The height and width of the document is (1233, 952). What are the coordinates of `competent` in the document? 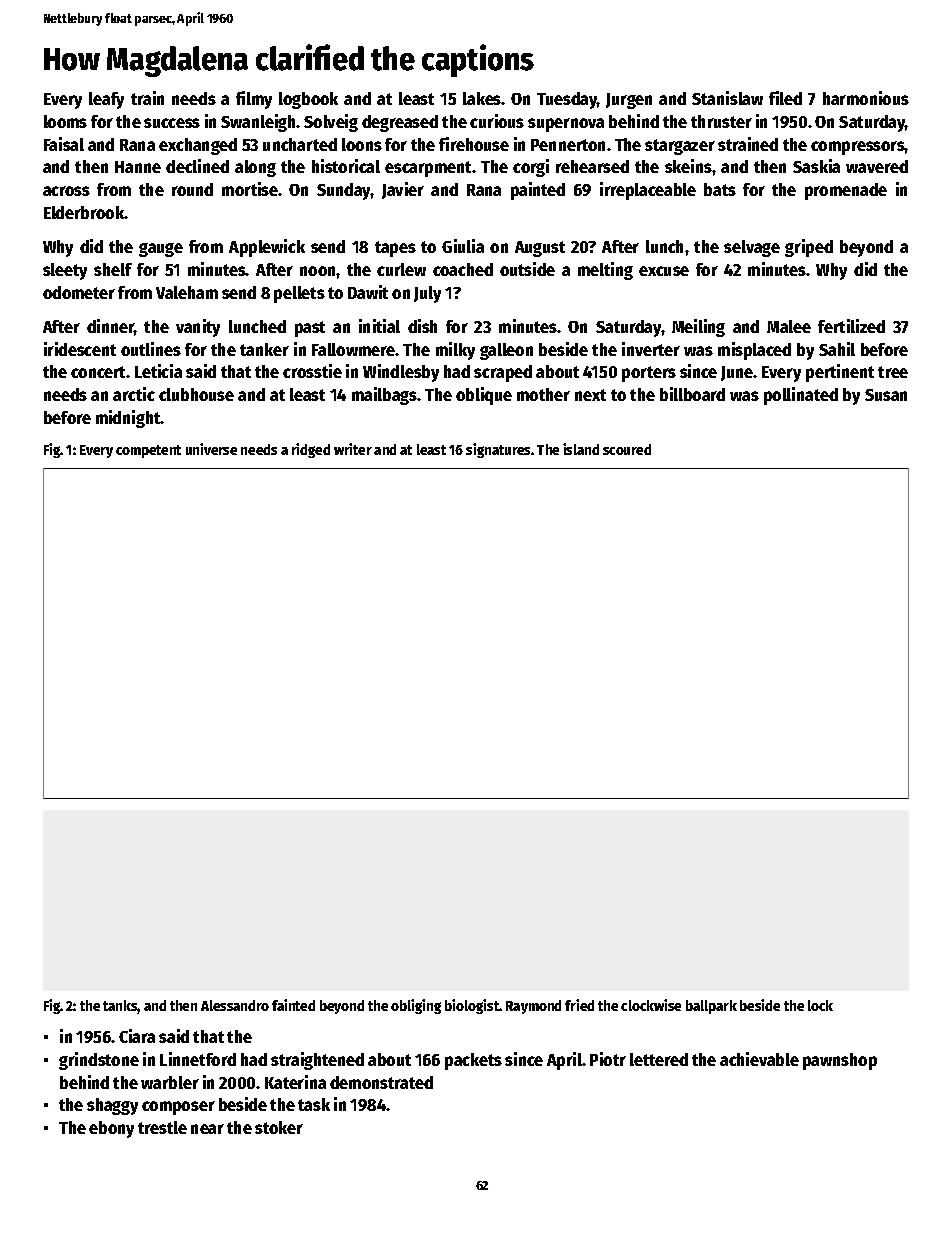 It's located at (148, 451).
